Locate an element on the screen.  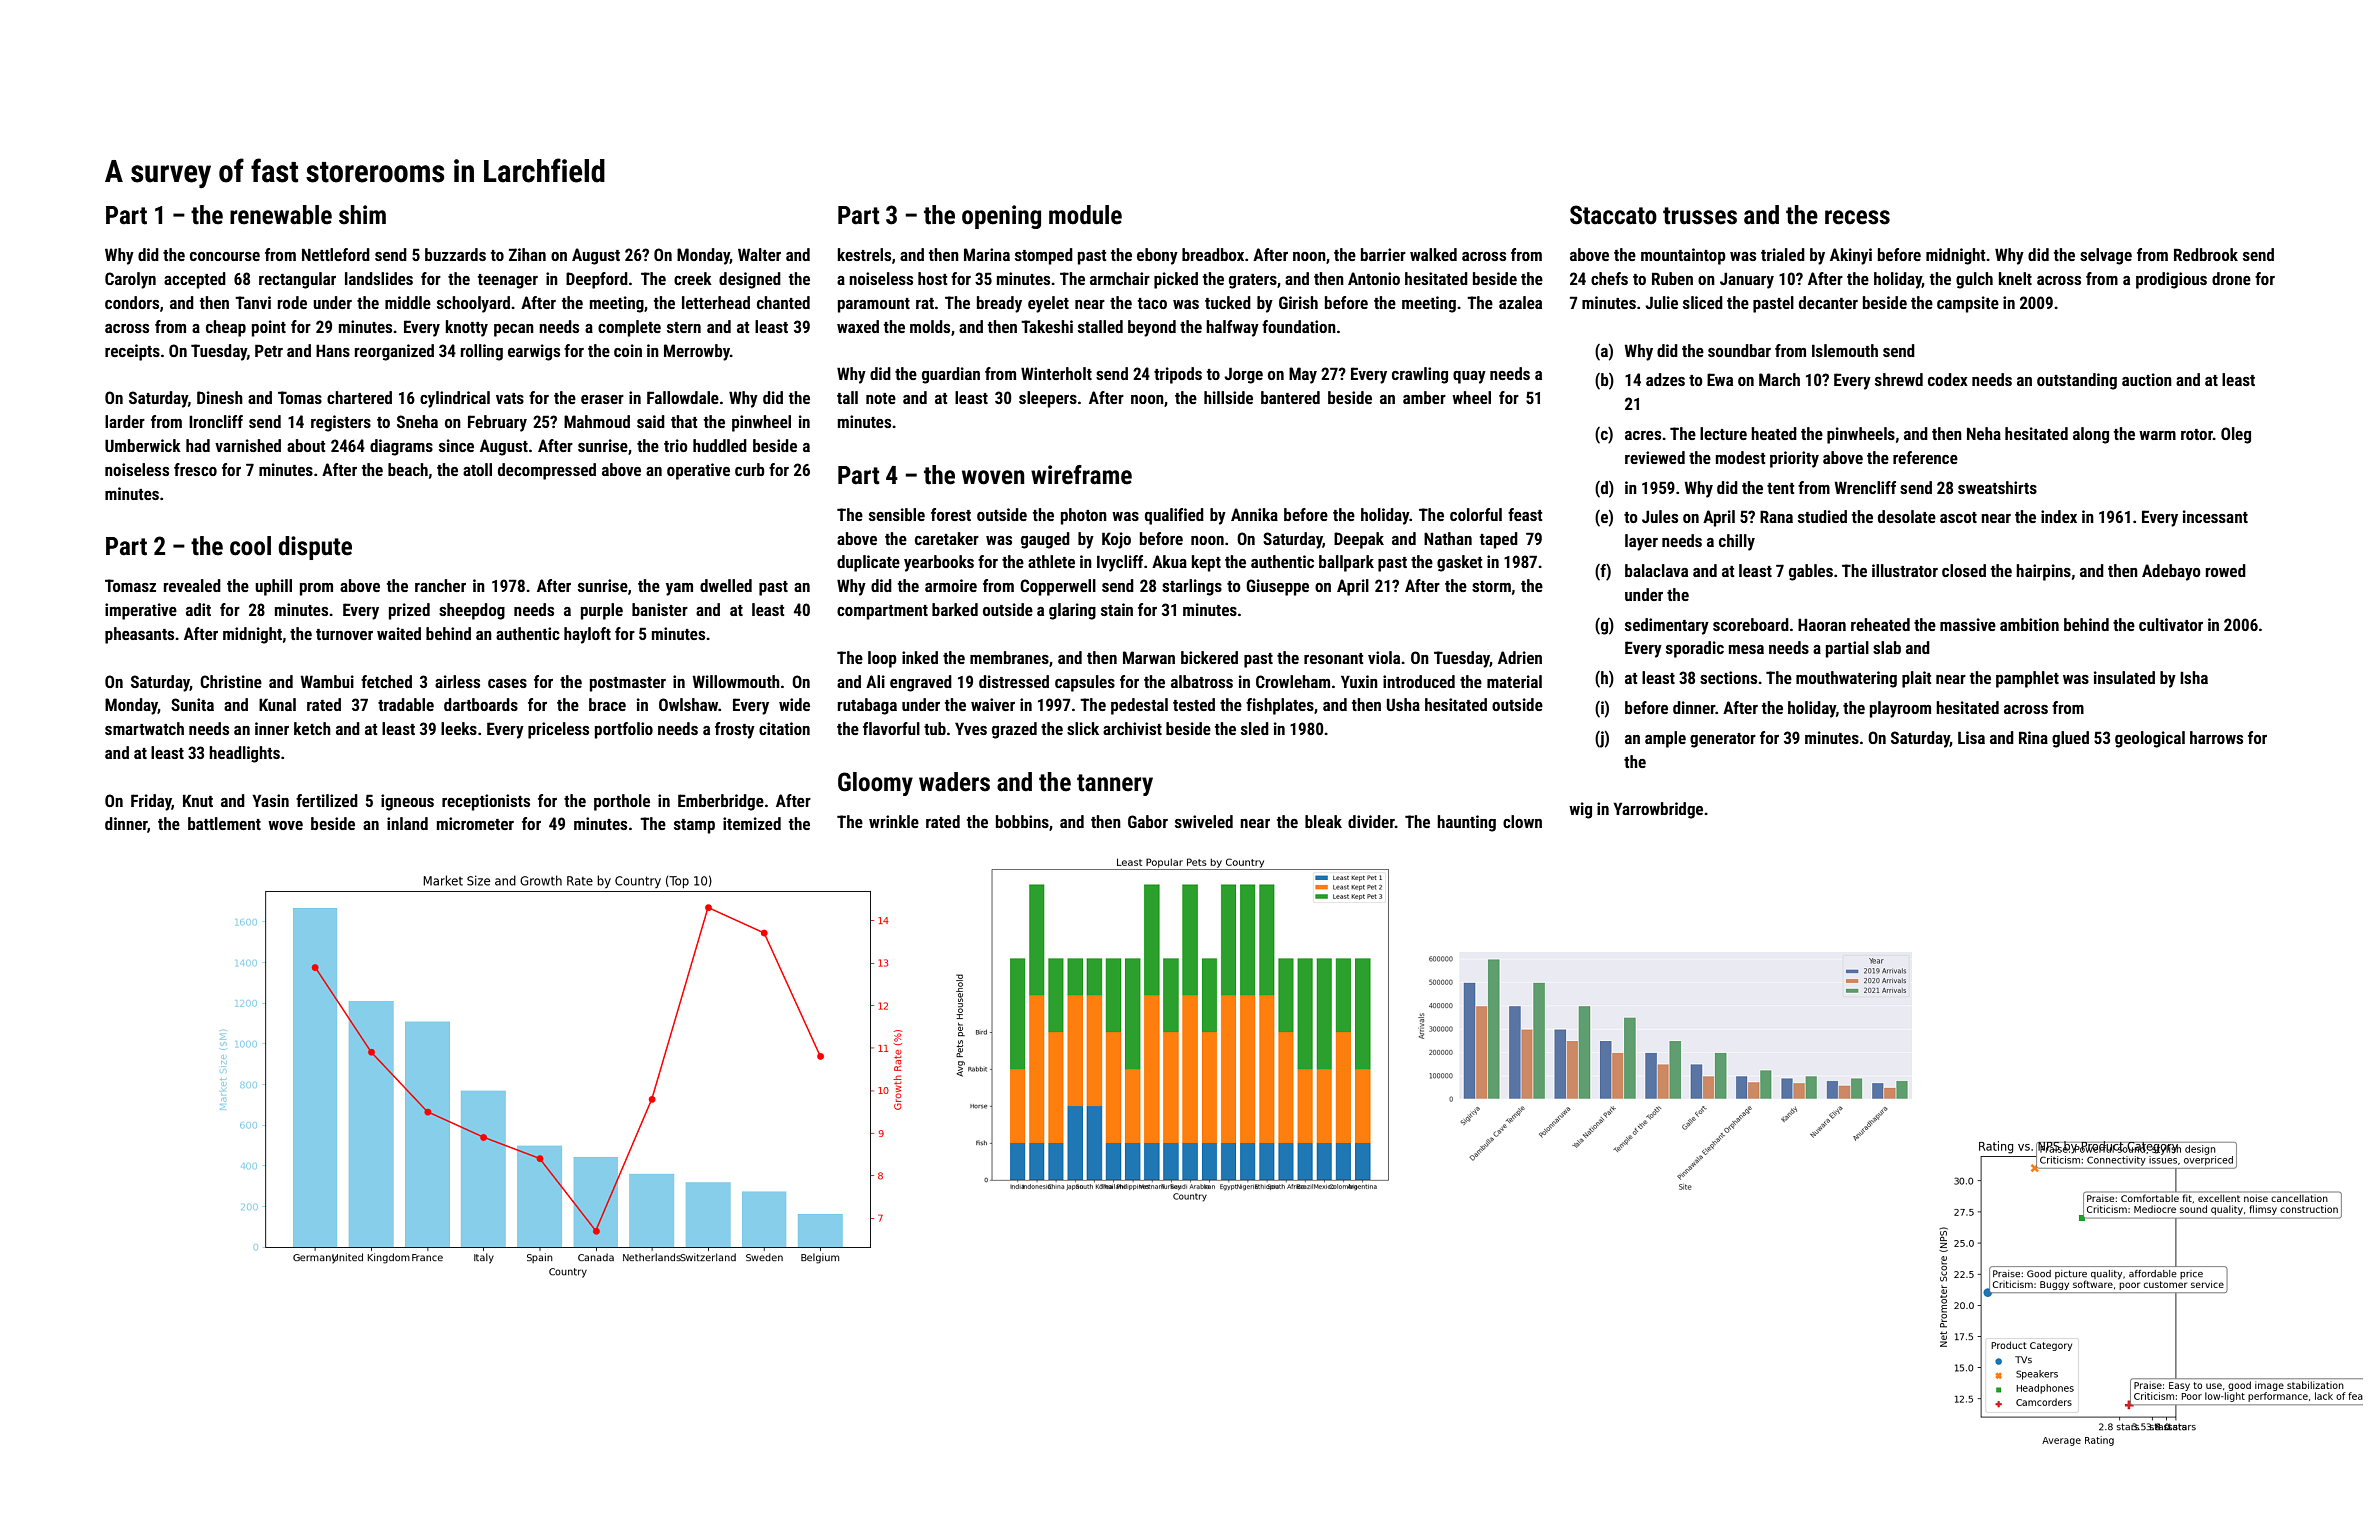
sensible is located at coordinates (897, 514).
